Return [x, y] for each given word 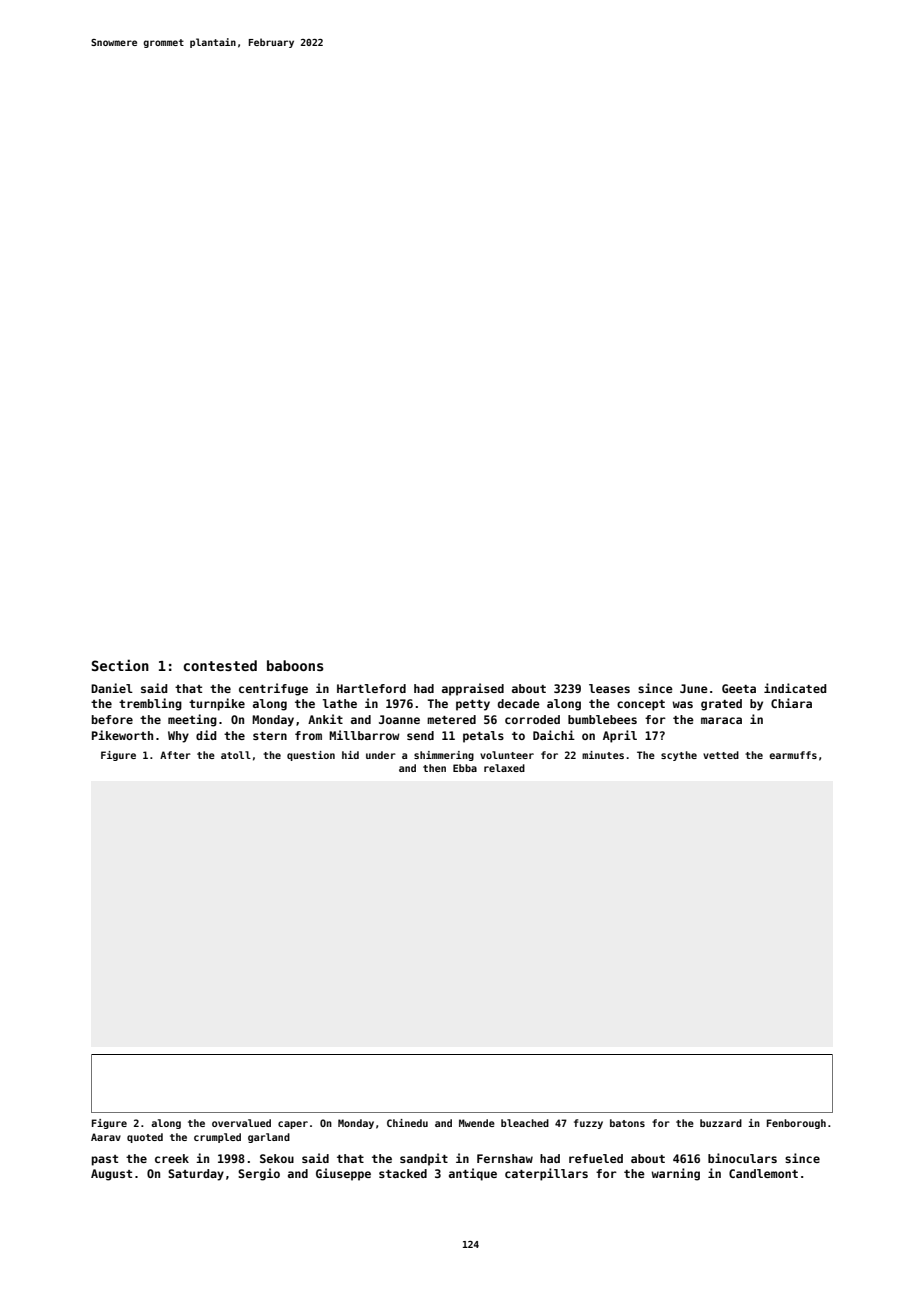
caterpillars [546, 1174]
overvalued [241, 1123]
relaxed [504, 768]
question [311, 756]
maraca [721, 720]
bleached [525, 1123]
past [105, 1160]
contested [220, 665]
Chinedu [407, 1123]
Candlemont [763, 1173]
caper [293, 1125]
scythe [679, 756]
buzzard [721, 1123]
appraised [473, 689]
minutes [603, 755]
